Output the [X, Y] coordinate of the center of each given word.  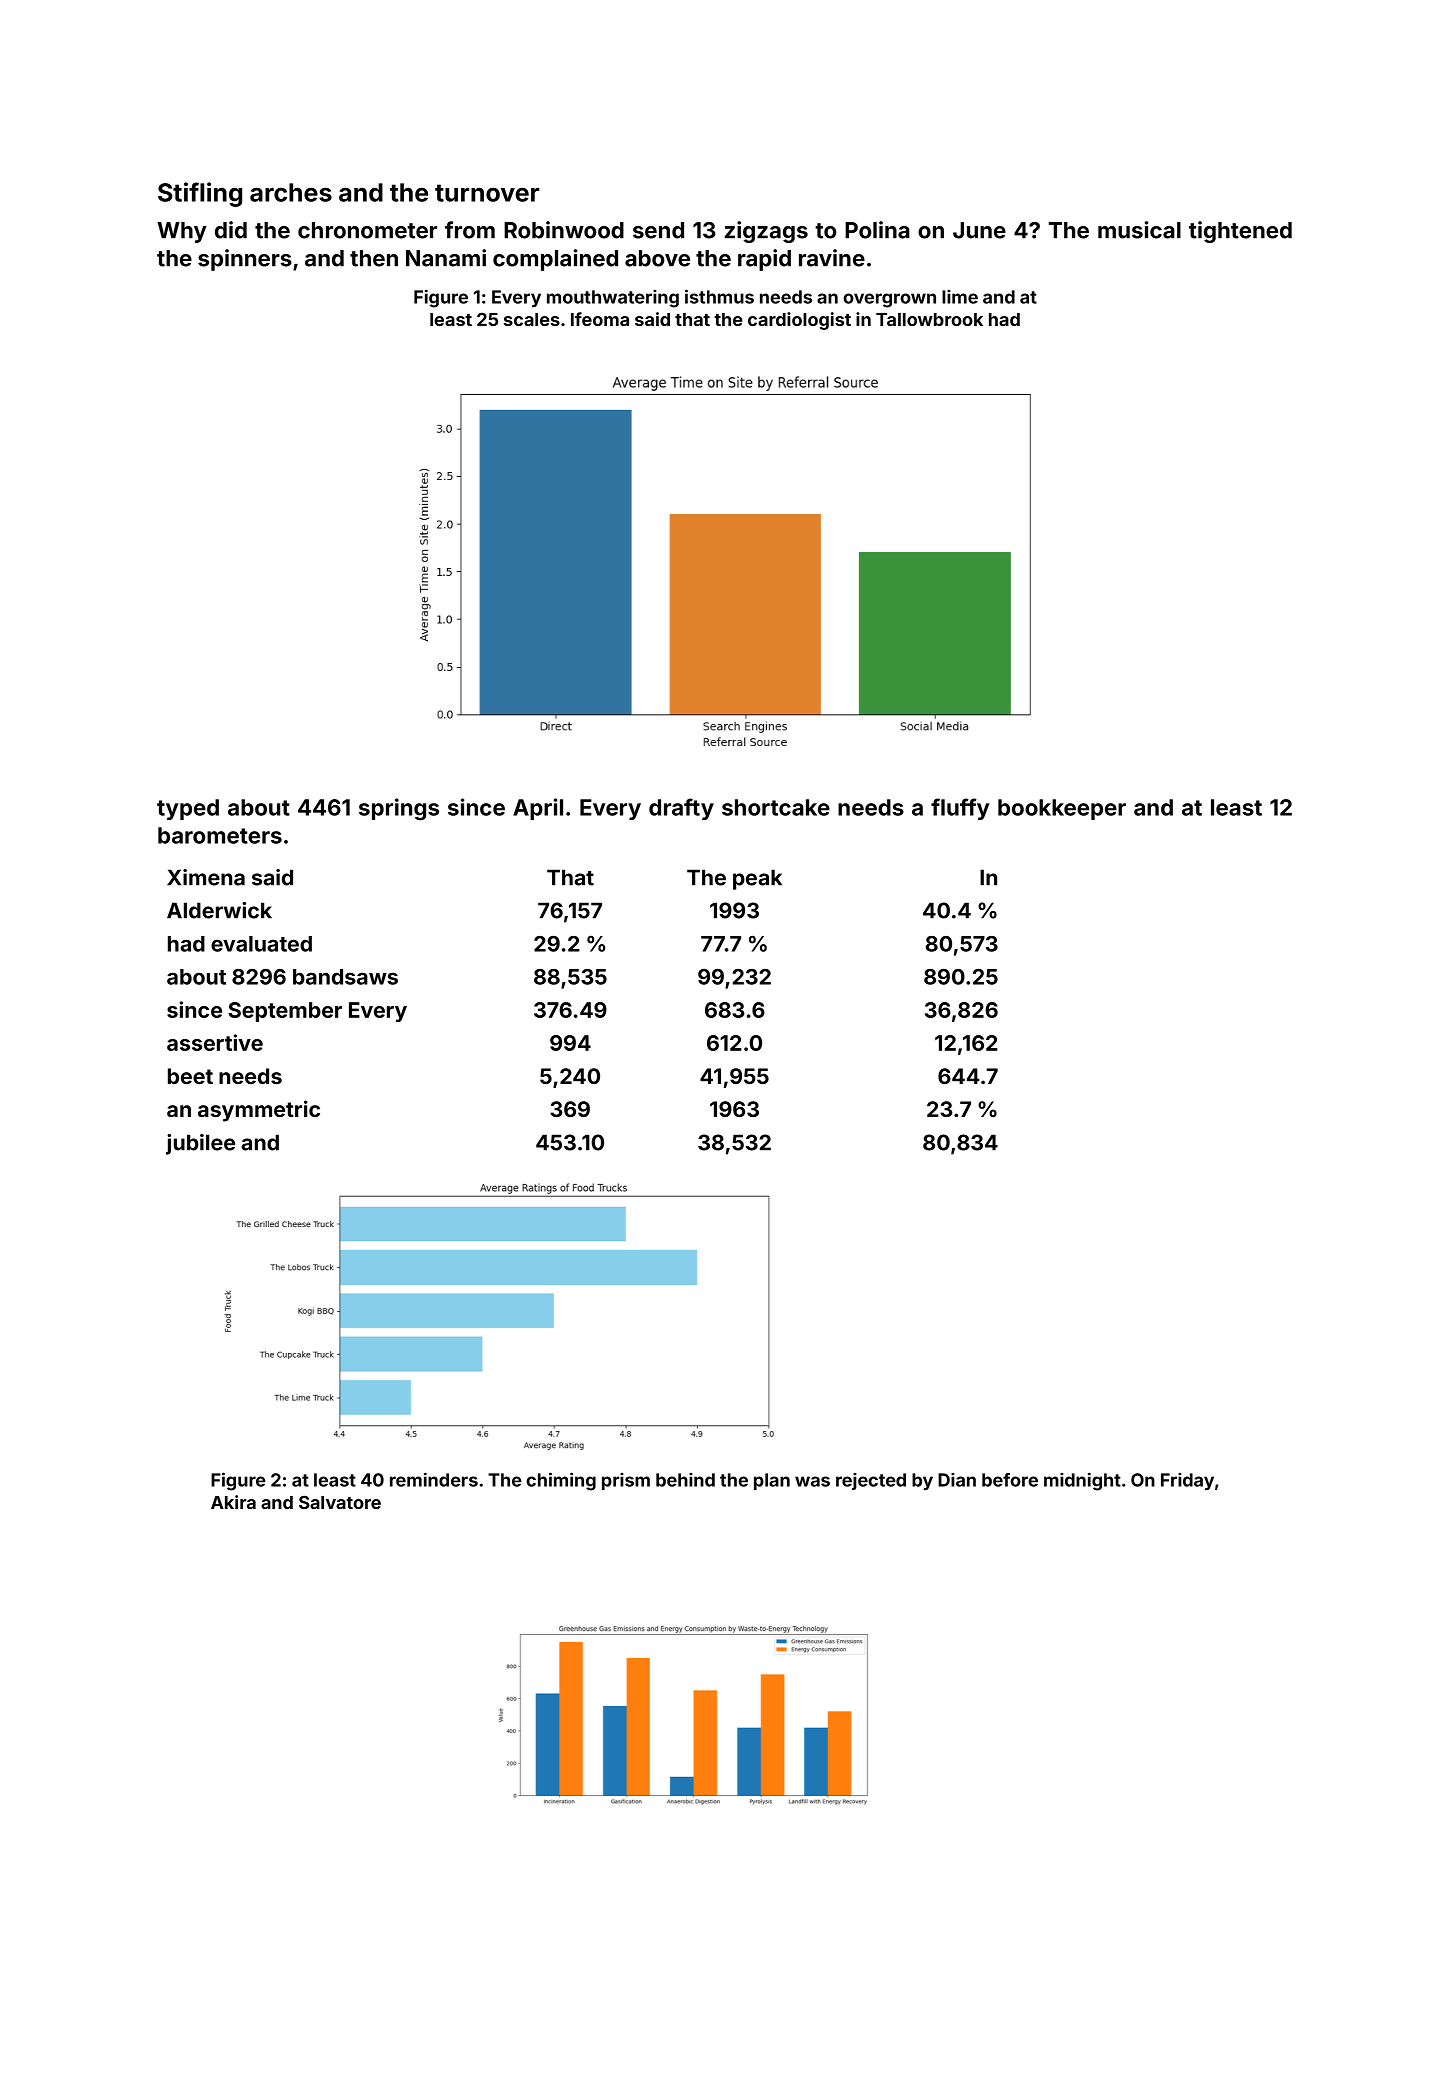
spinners [245, 260]
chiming [561, 1481]
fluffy [960, 809]
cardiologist [799, 321]
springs [399, 809]
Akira [233, 1502]
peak [757, 879]
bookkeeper [1062, 809]
